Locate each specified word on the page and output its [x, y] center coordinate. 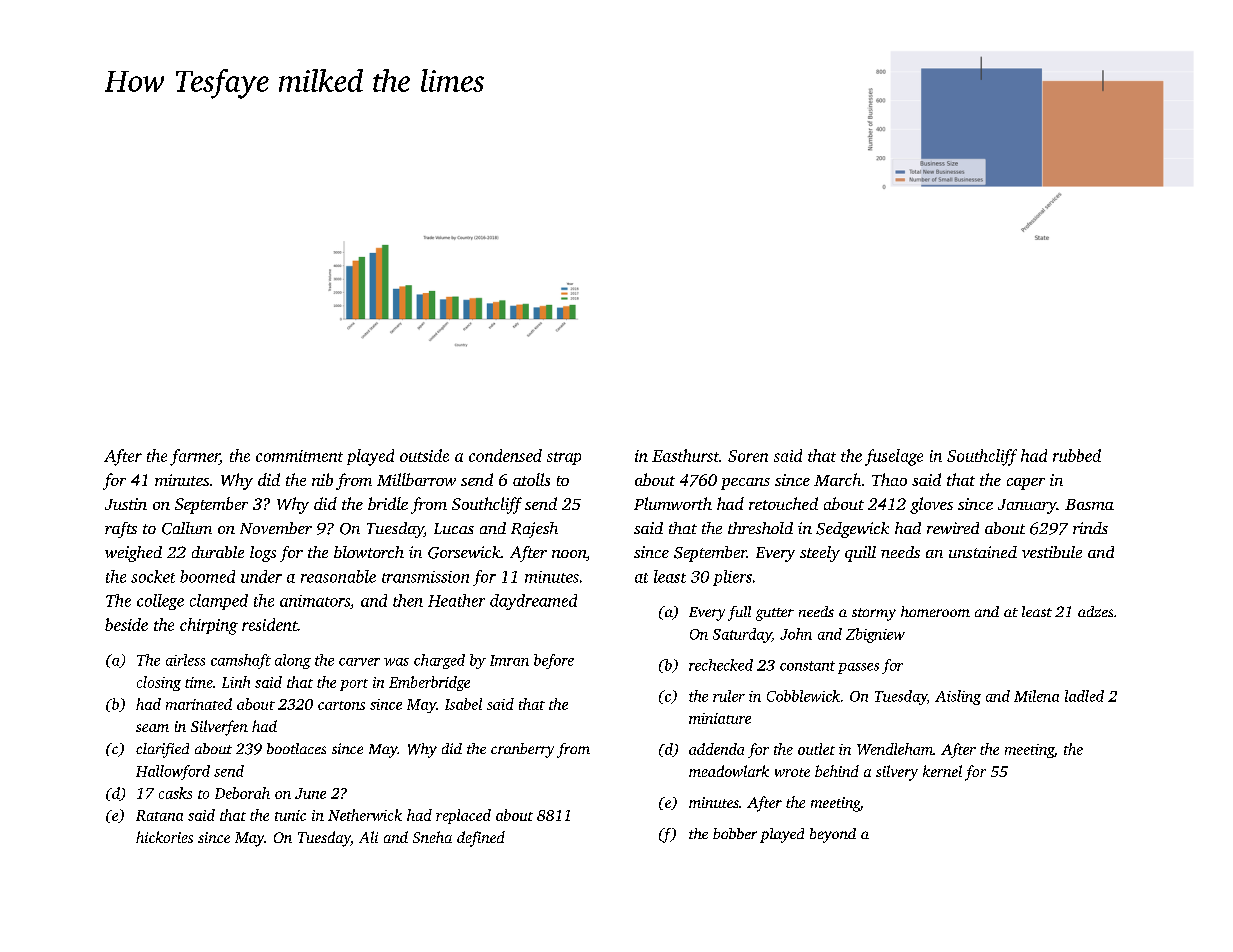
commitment [299, 456]
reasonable [338, 576]
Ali [368, 837]
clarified [162, 750]
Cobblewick [803, 696]
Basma [1089, 504]
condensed [505, 455]
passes [858, 668]
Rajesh [534, 530]
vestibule [1052, 552]
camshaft [241, 661]
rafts [121, 530]
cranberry [522, 750]
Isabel [463, 704]
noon [569, 554]
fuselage [894, 457]
